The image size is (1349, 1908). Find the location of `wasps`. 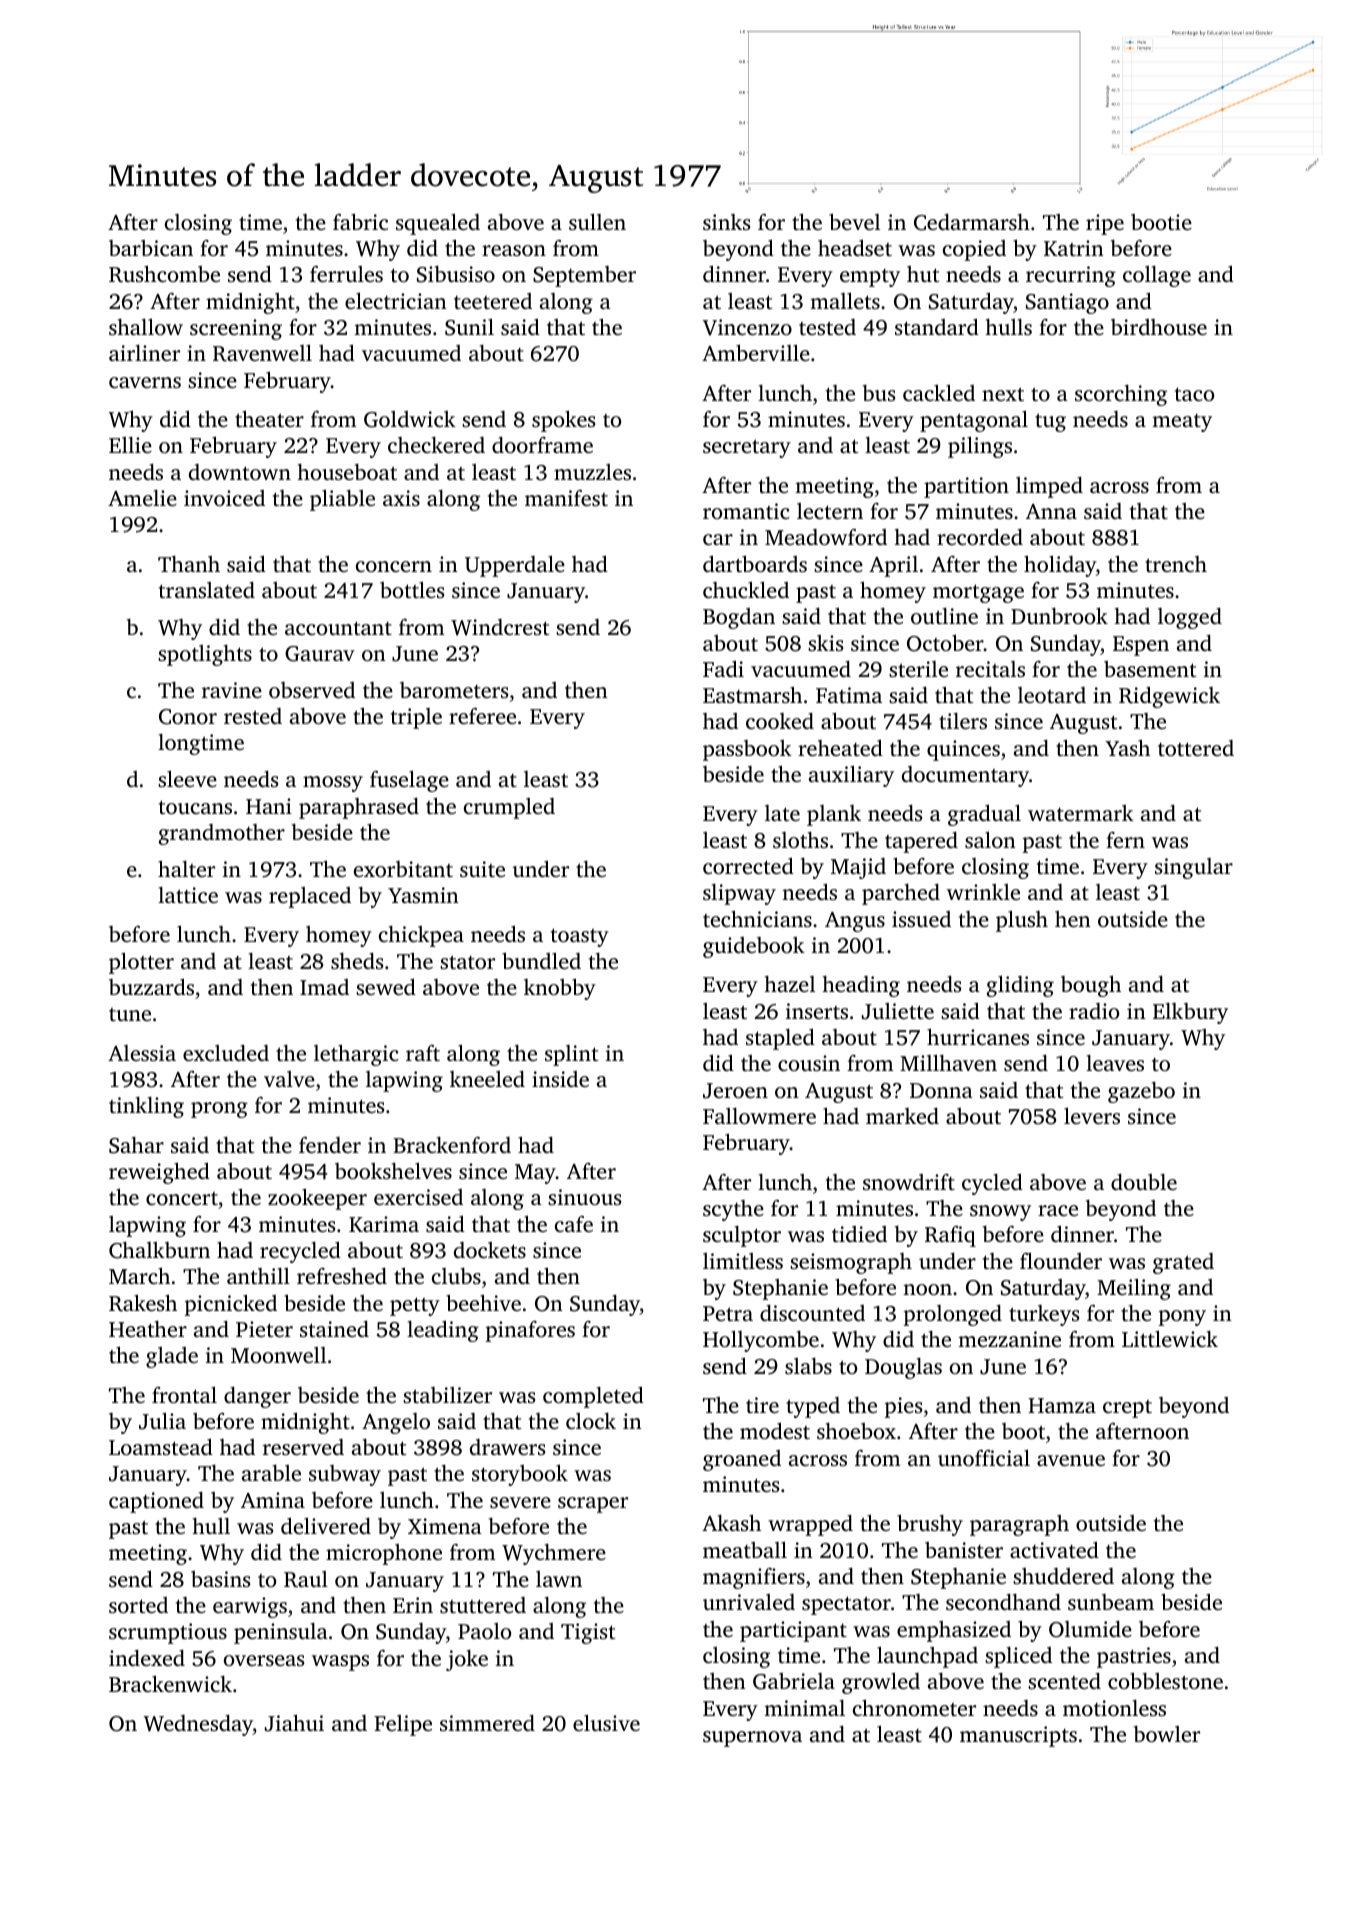

wasps is located at coordinates (340, 1663).
